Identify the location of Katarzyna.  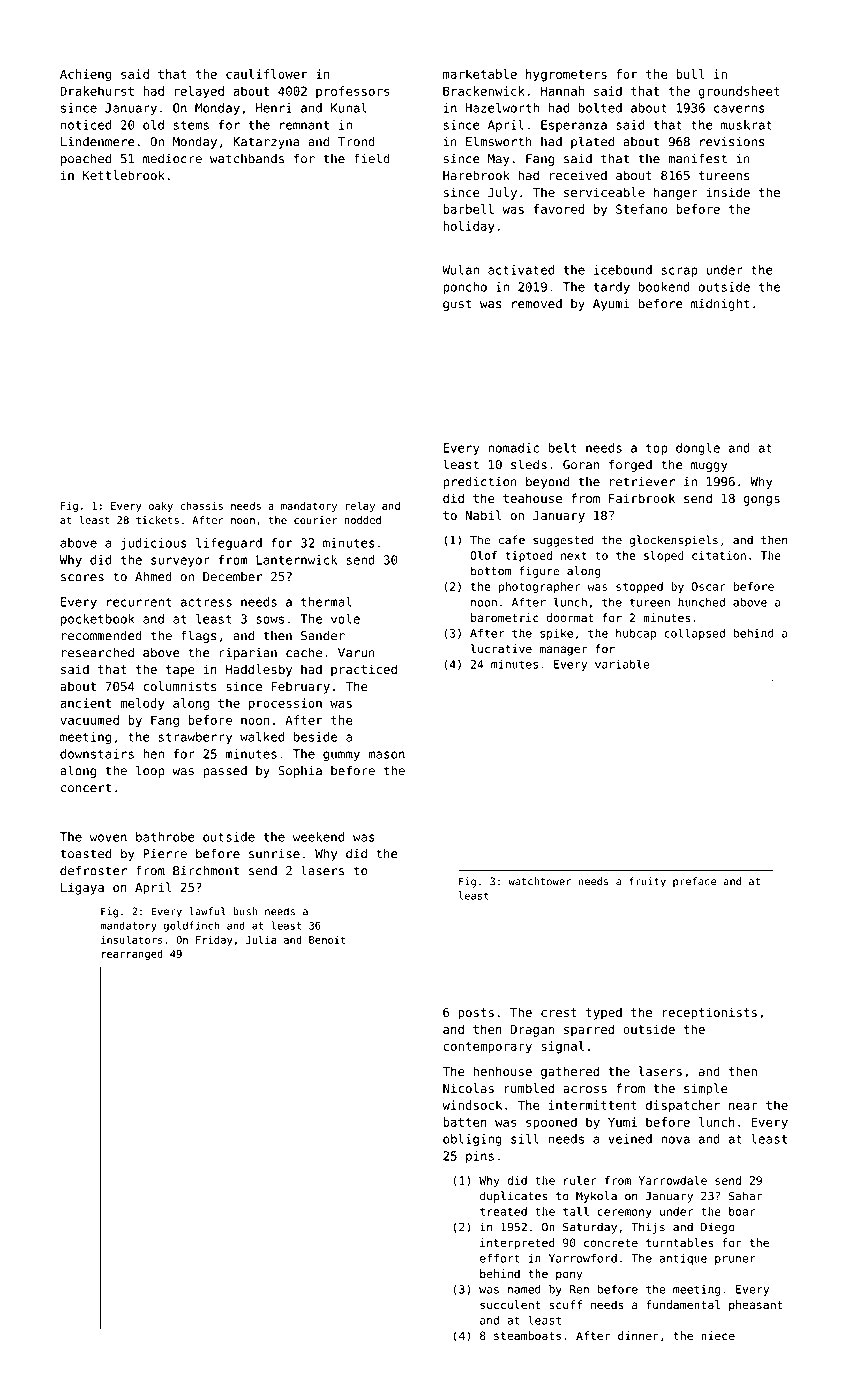
(266, 143).
